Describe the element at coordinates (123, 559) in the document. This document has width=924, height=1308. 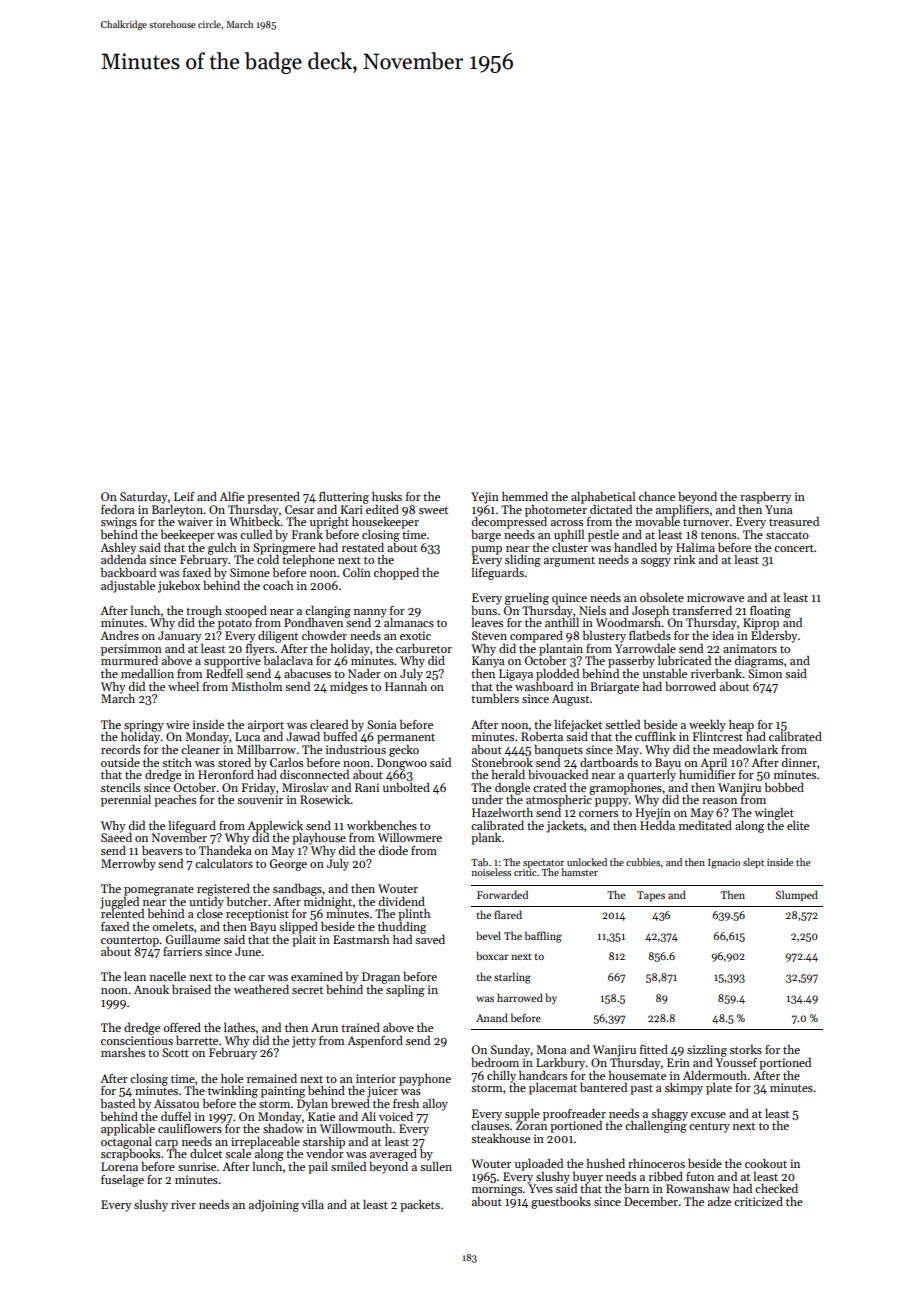
I see `addenda` at that location.
